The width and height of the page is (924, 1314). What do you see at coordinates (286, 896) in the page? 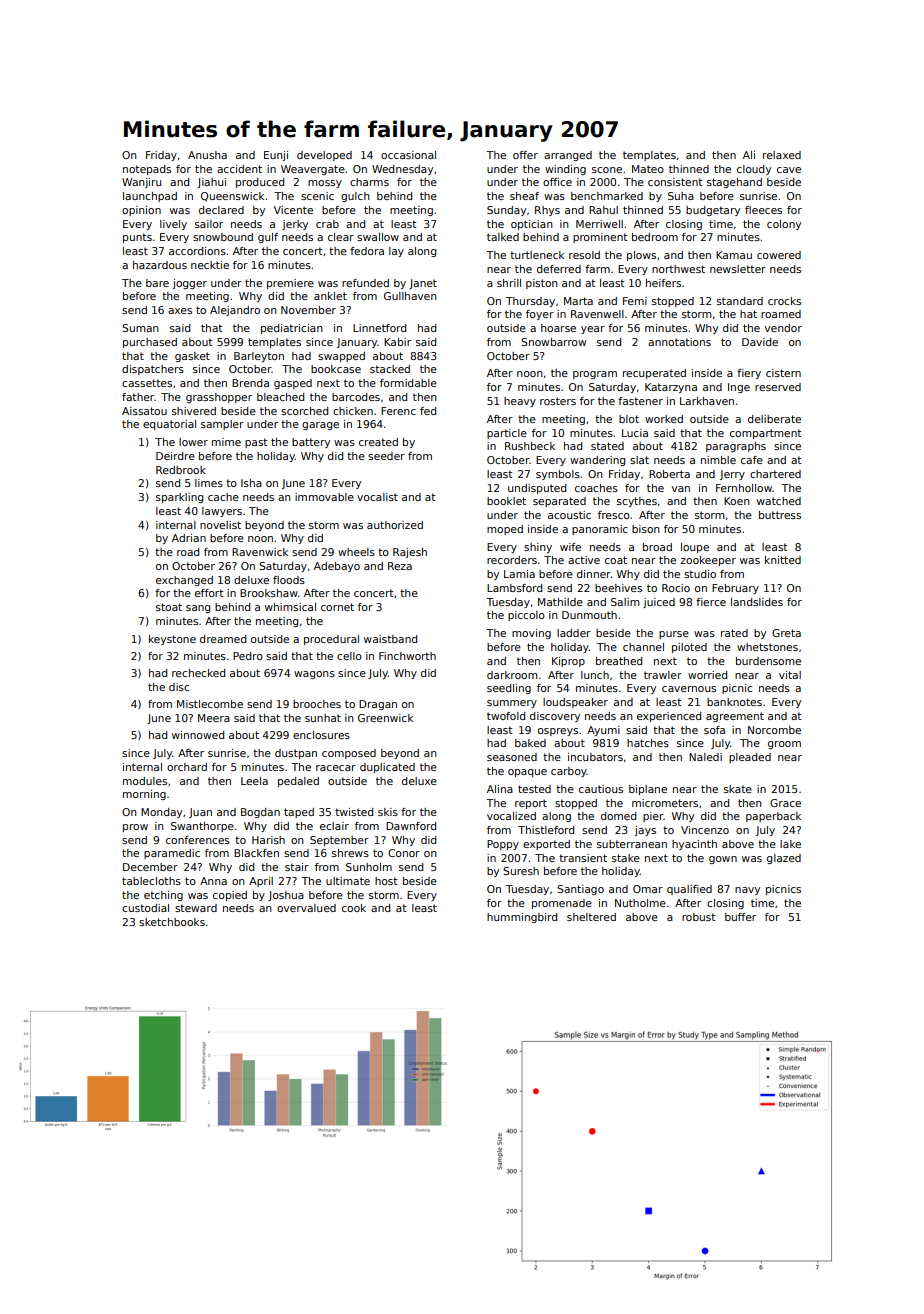
I see `Joshua` at bounding box center [286, 896].
